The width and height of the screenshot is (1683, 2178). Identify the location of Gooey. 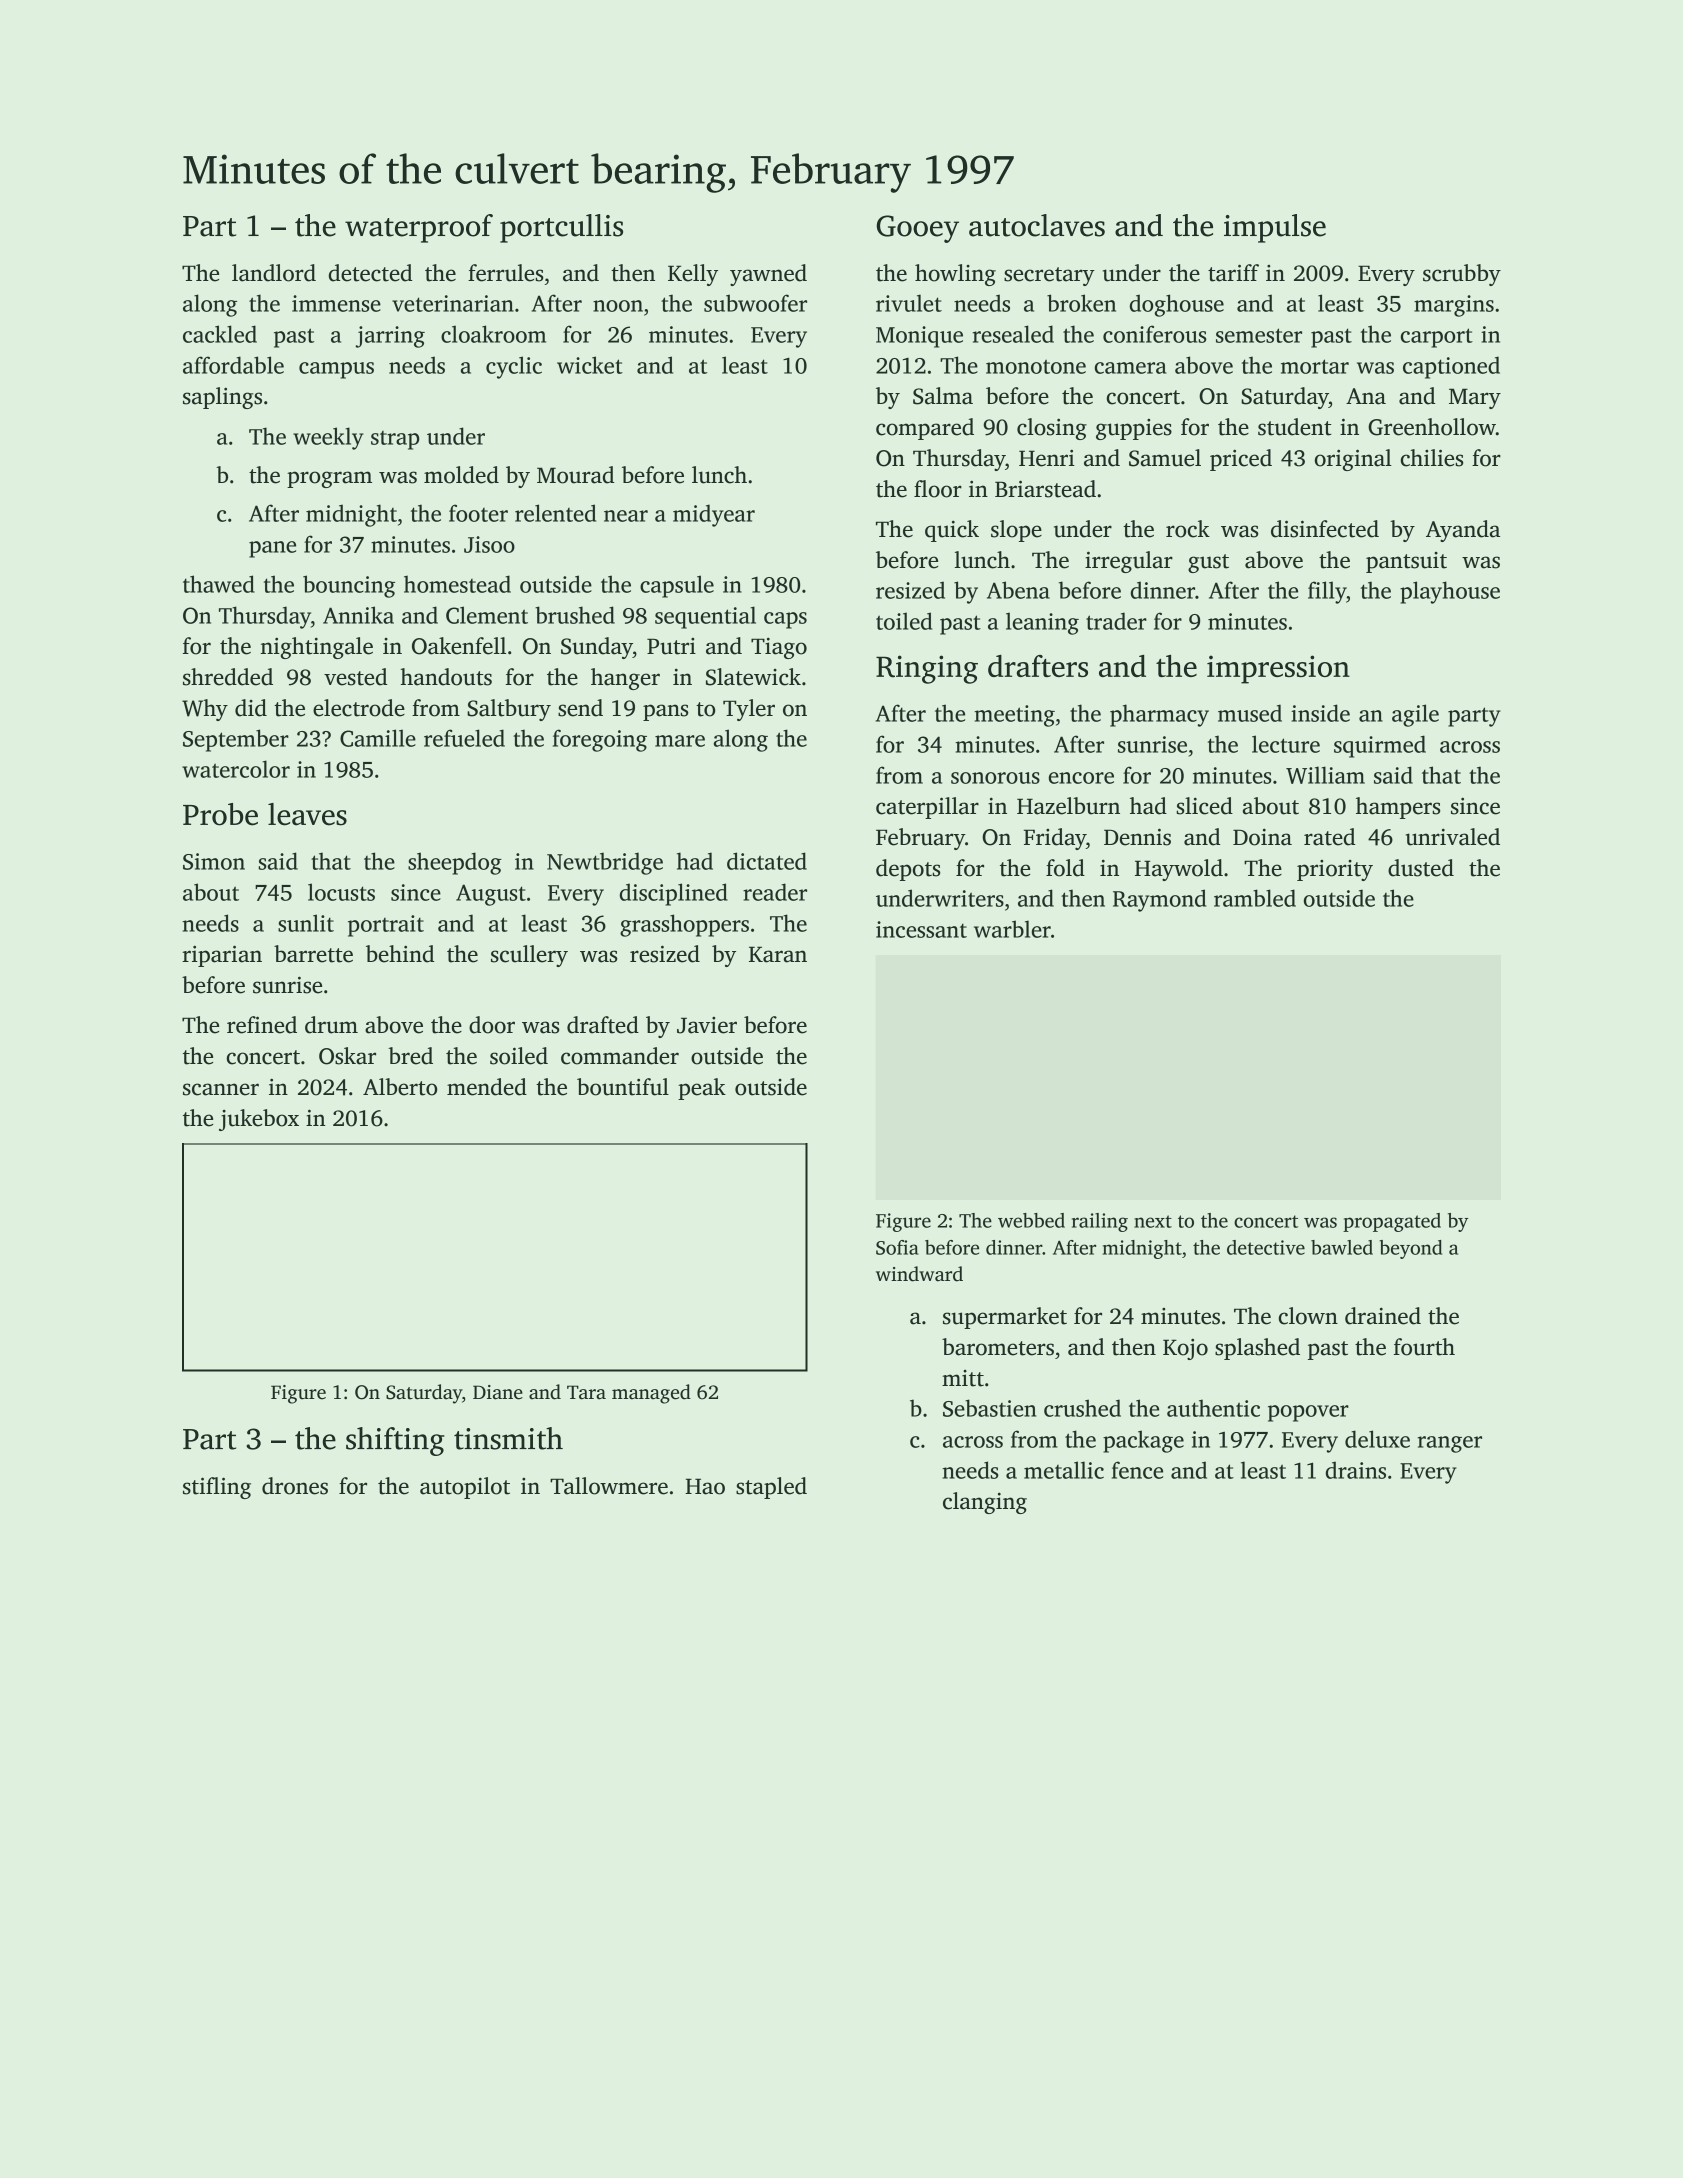
(917, 229).
